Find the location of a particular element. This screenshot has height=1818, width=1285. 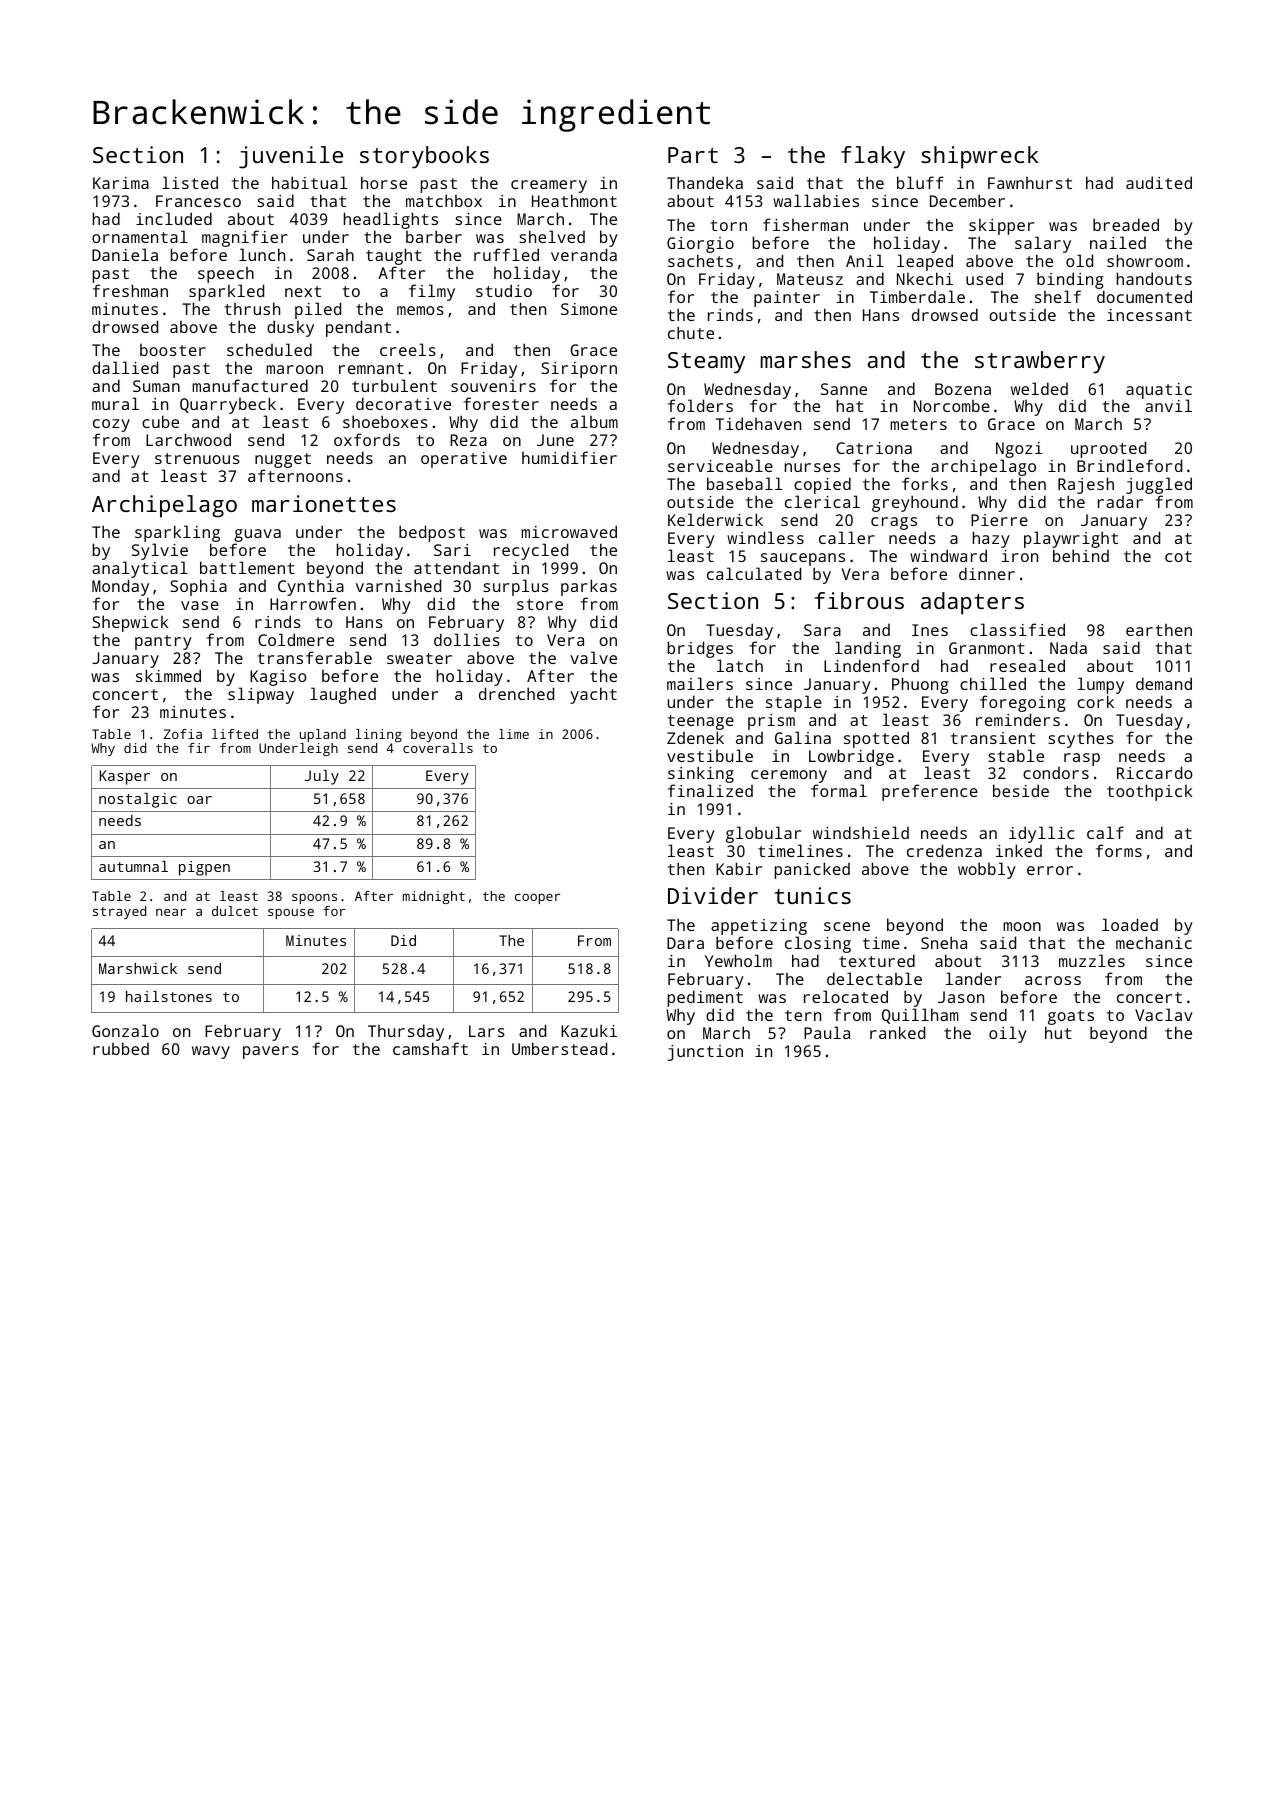

oxfords is located at coordinates (367, 439).
